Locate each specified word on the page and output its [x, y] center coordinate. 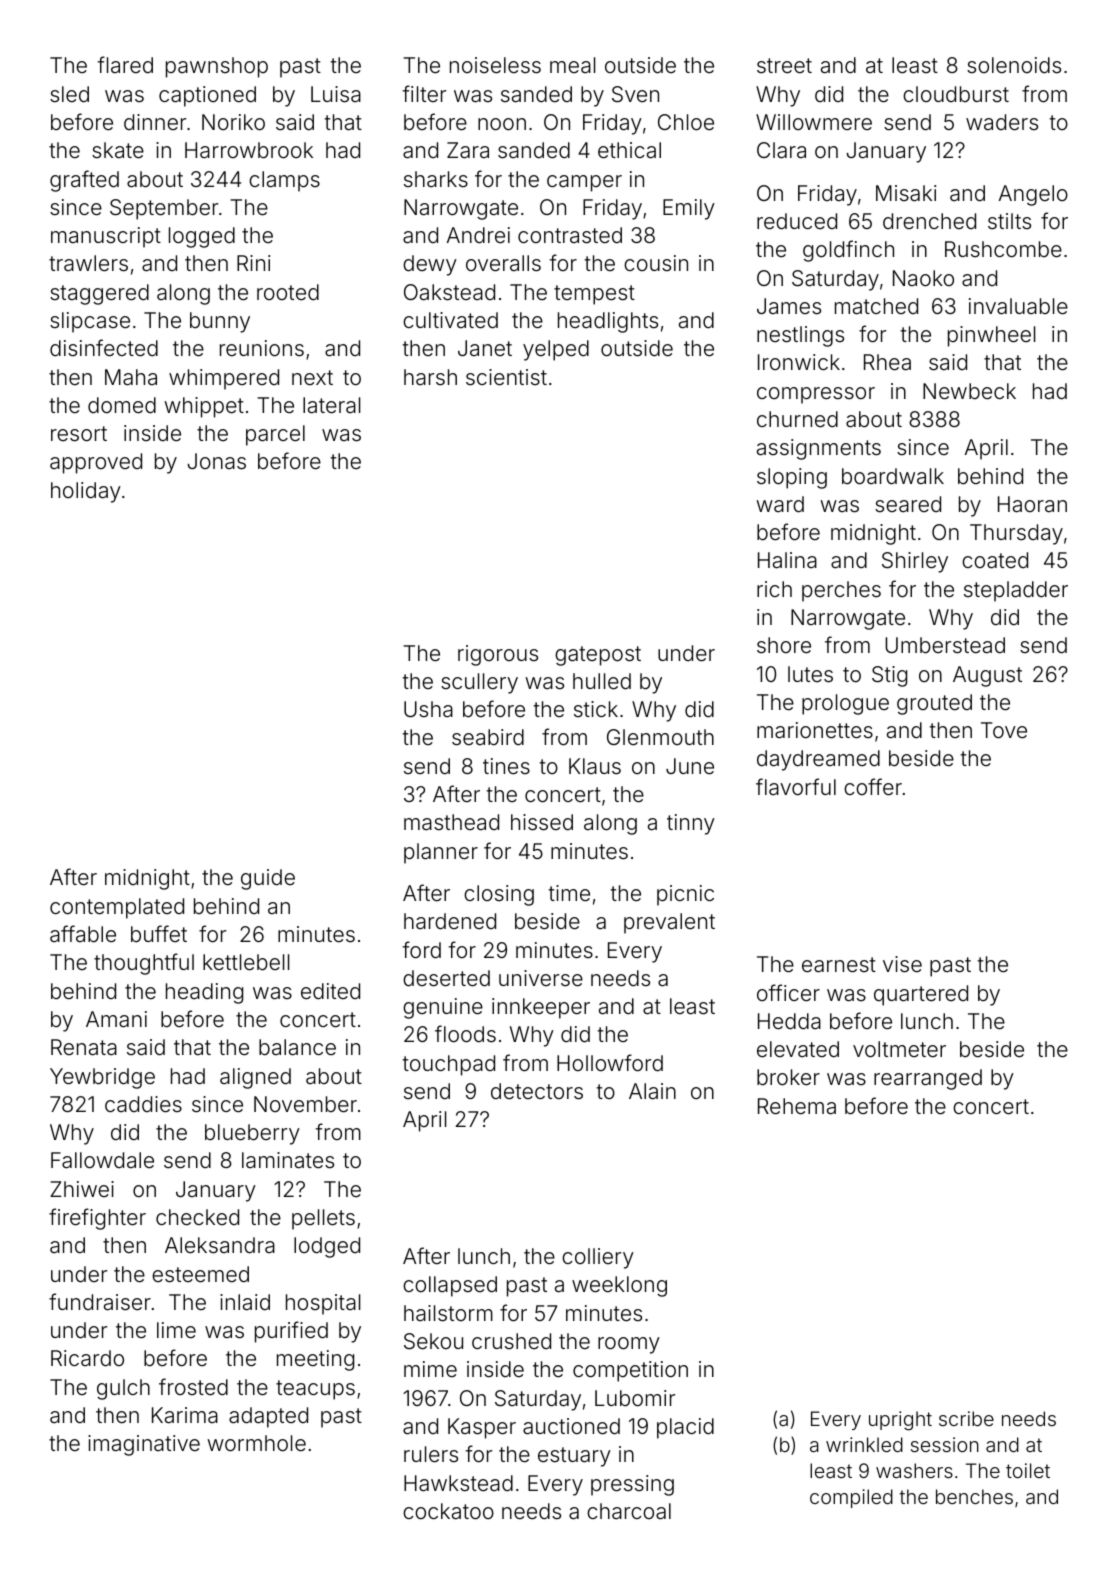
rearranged [928, 1079]
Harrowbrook [249, 150]
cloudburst [956, 94]
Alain [652, 1091]
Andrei [478, 235]
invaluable [1018, 306]
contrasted [570, 235]
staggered [99, 294]
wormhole [256, 1443]
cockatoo [448, 1511]
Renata [84, 1047]
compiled [851, 1498]
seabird [488, 737]
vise [902, 964]
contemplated [117, 908]
